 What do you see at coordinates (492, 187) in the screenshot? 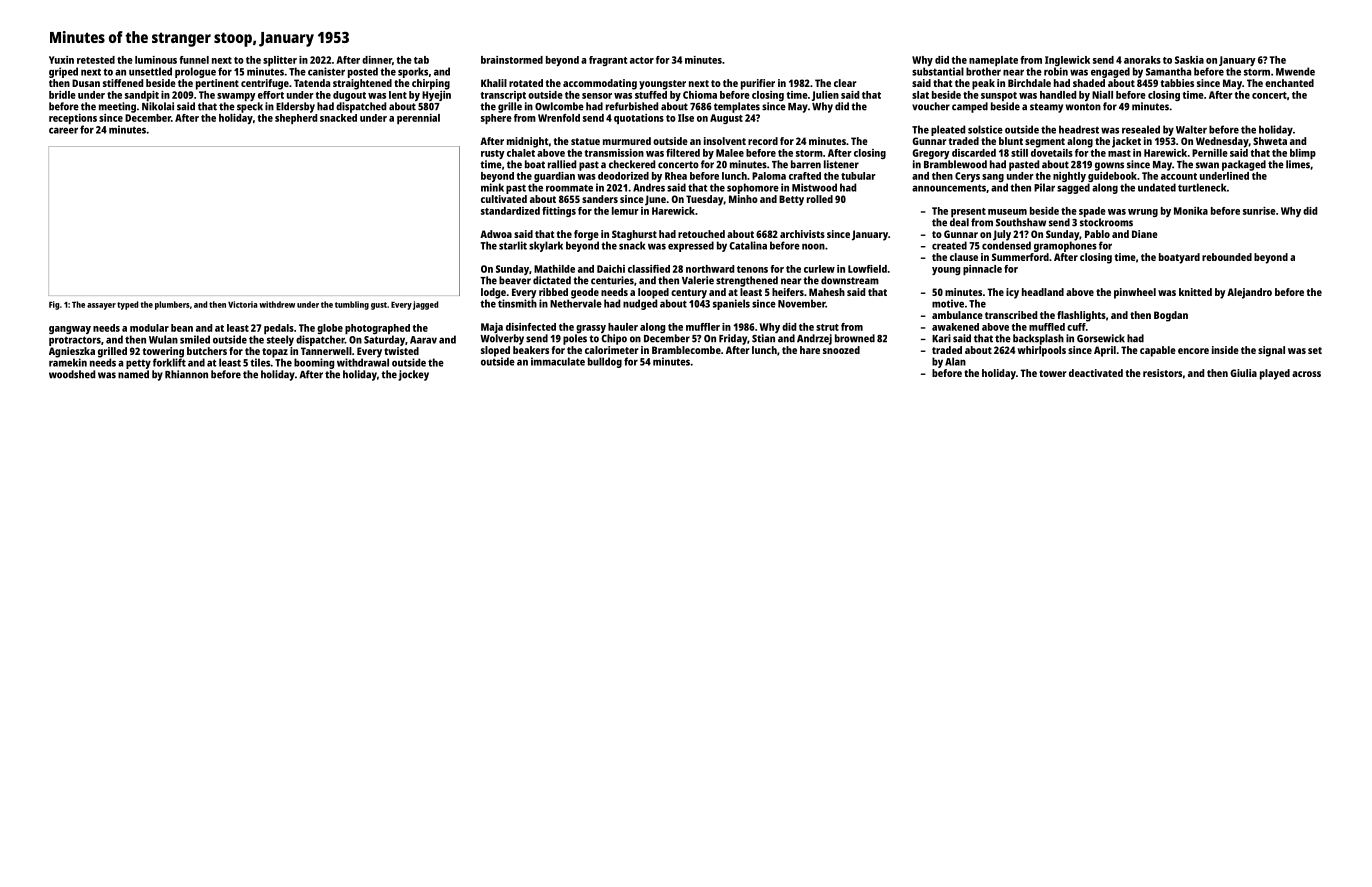
I see `mink` at bounding box center [492, 187].
